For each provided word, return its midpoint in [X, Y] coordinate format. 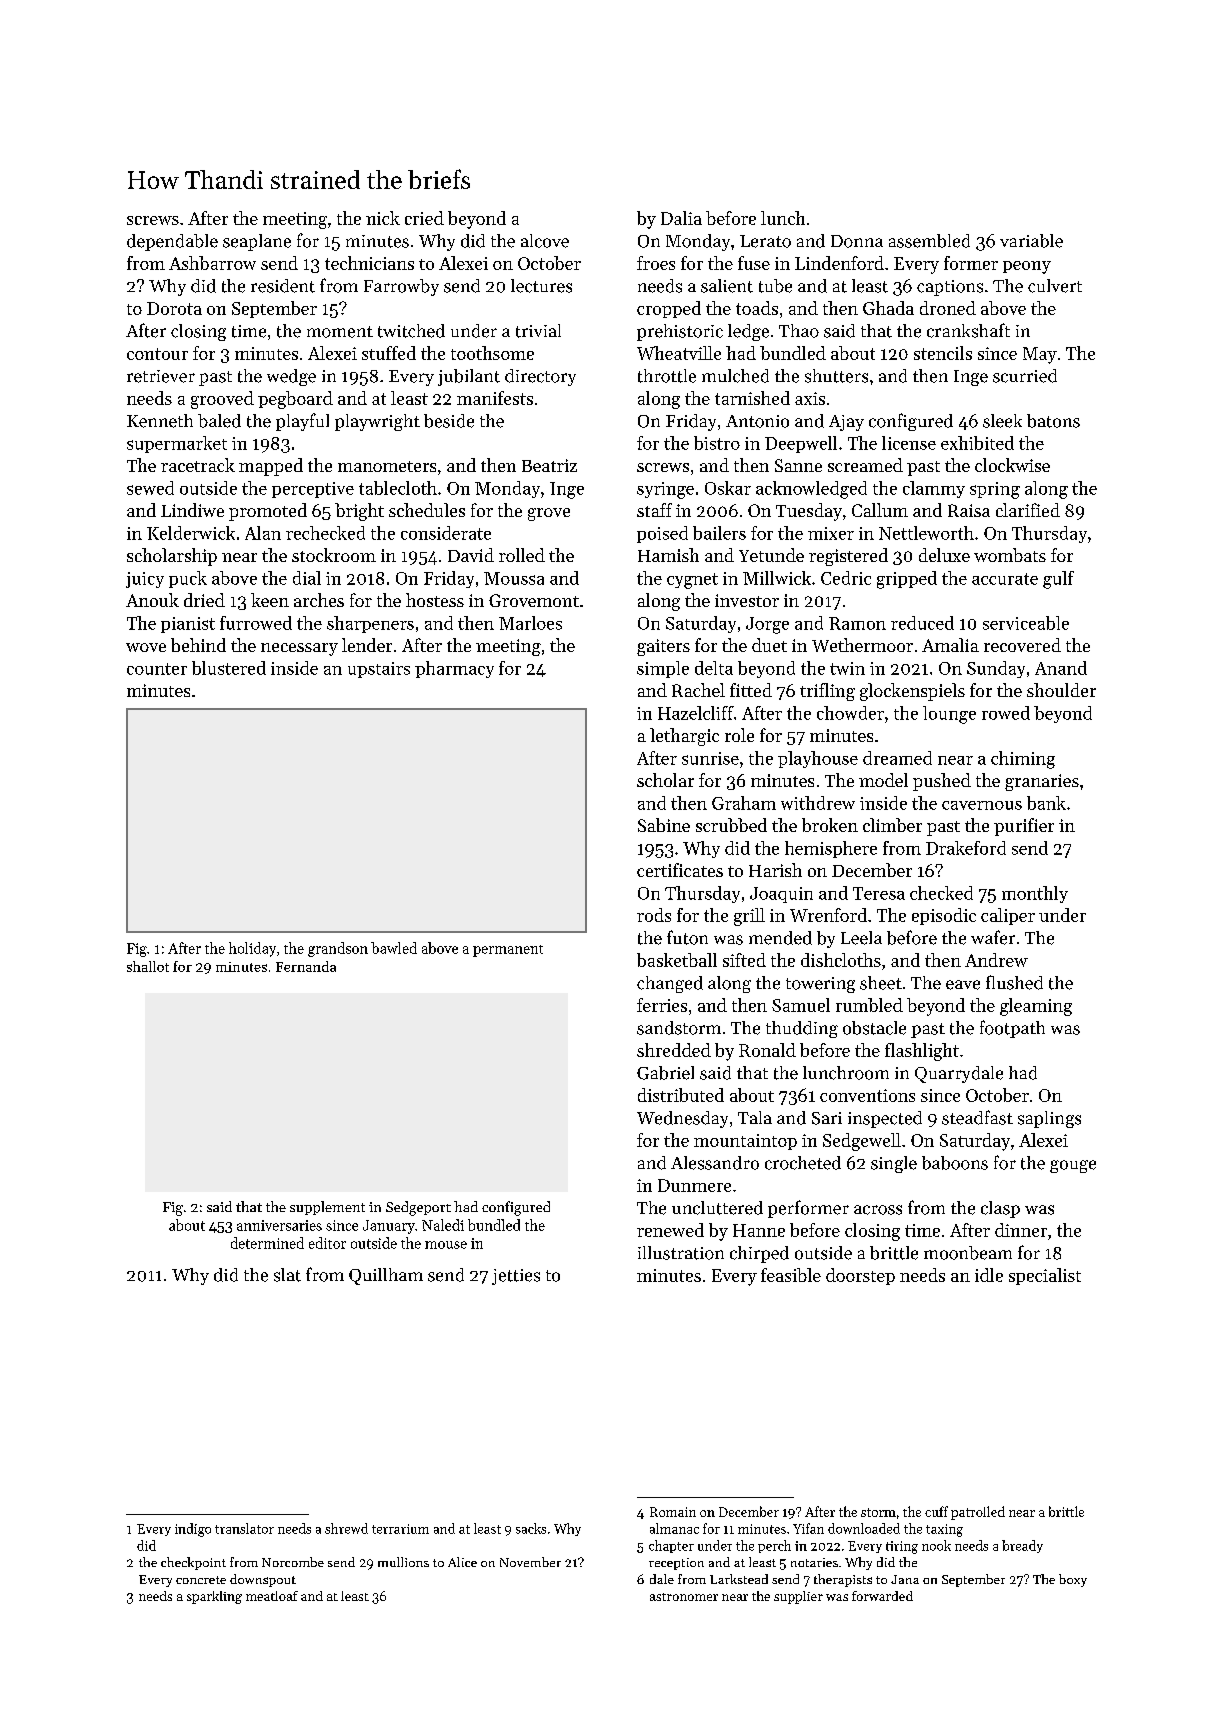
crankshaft [968, 330]
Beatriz [549, 465]
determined [267, 1243]
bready [1022, 1546]
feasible [791, 1275]
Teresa [879, 893]
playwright [377, 422]
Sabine [664, 825]
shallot [148, 966]
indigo [193, 1530]
